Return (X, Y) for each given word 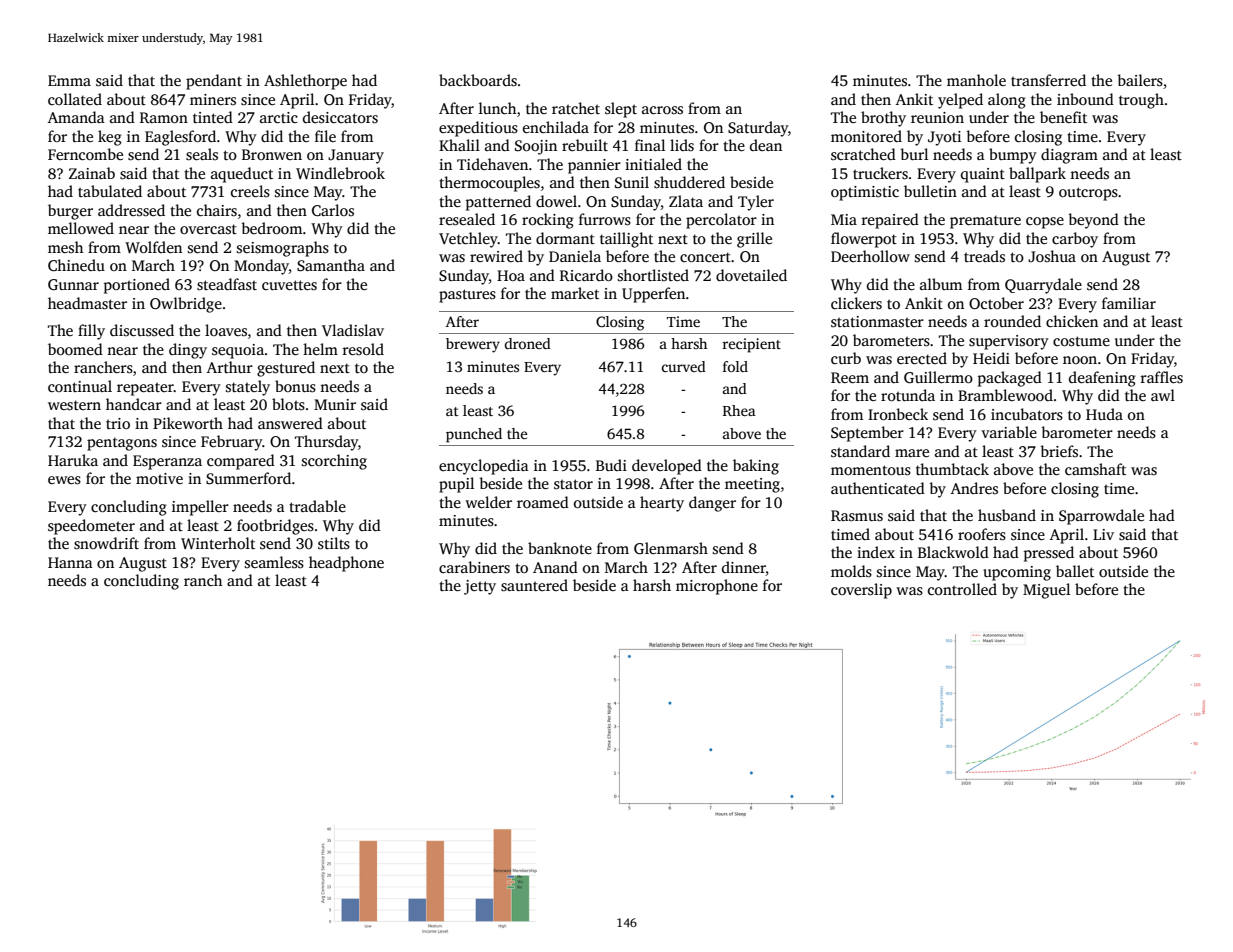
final (650, 145)
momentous (871, 470)
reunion (937, 117)
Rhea (739, 410)
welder (488, 502)
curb (846, 358)
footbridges (275, 527)
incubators (1027, 414)
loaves (226, 330)
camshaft (1095, 469)
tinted (213, 117)
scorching (334, 462)
